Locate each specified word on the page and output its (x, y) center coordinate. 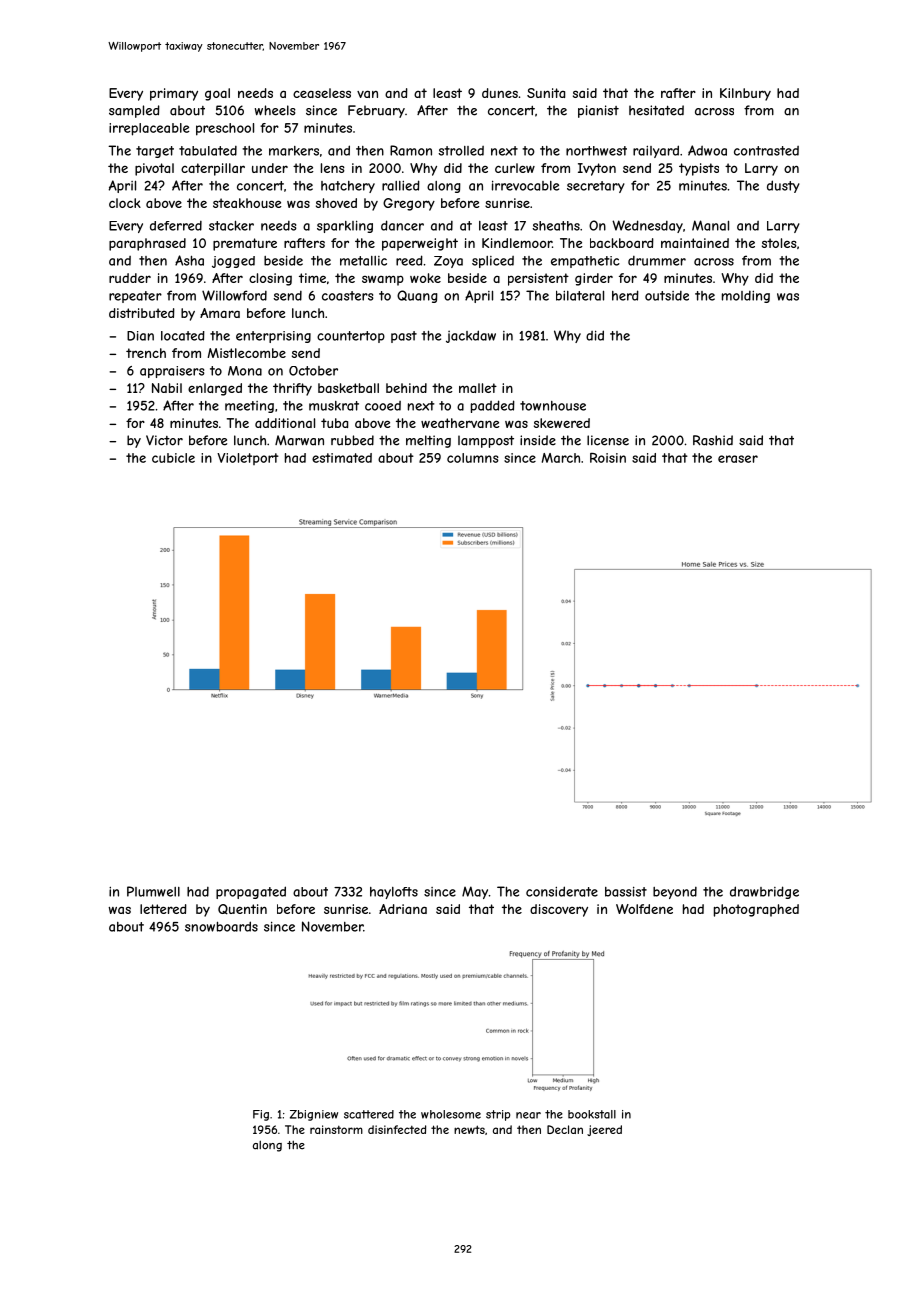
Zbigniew (314, 1115)
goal (217, 94)
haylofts (394, 893)
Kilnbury (745, 94)
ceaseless (322, 93)
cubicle (173, 458)
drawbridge (764, 892)
